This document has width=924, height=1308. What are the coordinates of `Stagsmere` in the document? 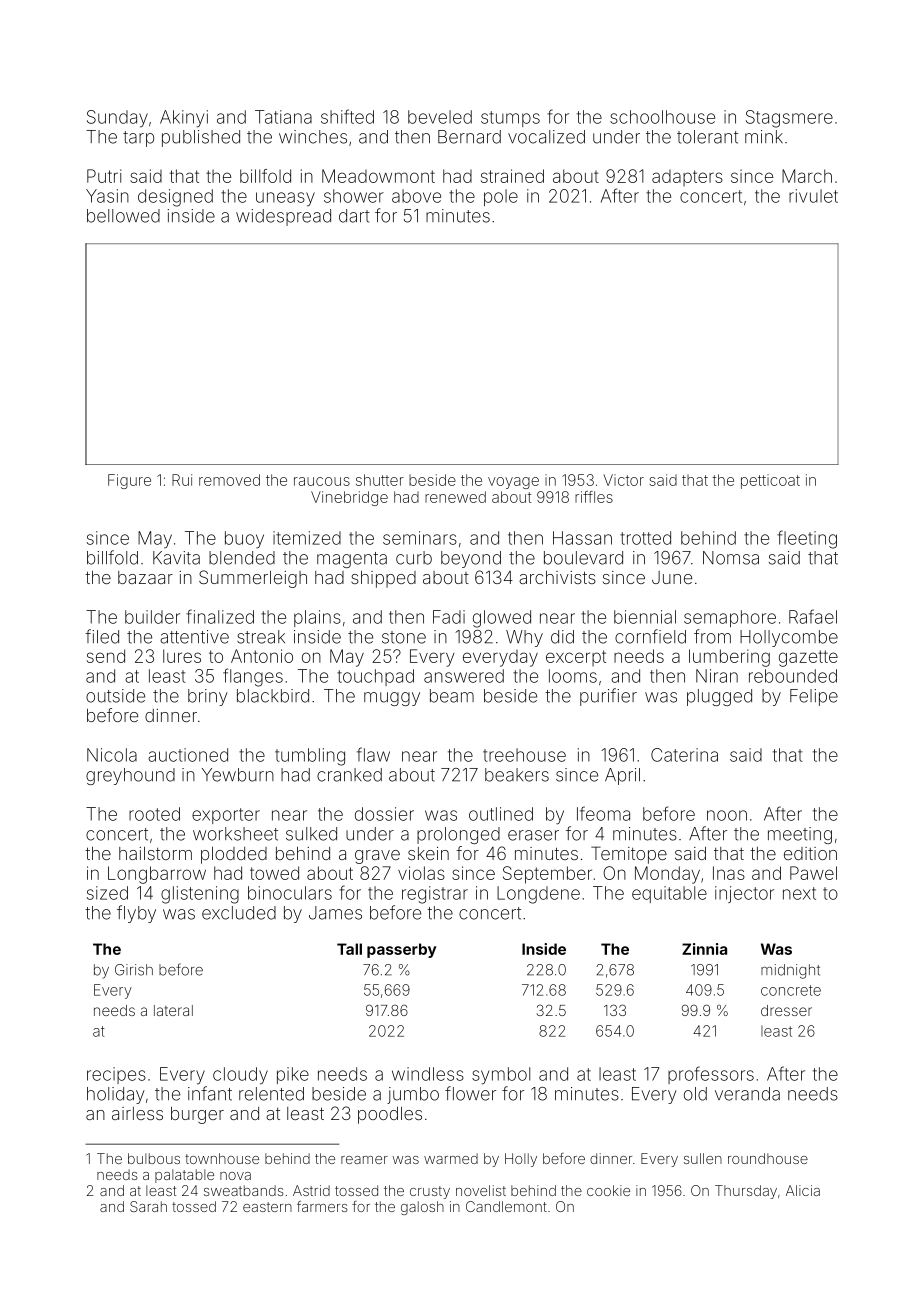 It's located at (789, 119).
